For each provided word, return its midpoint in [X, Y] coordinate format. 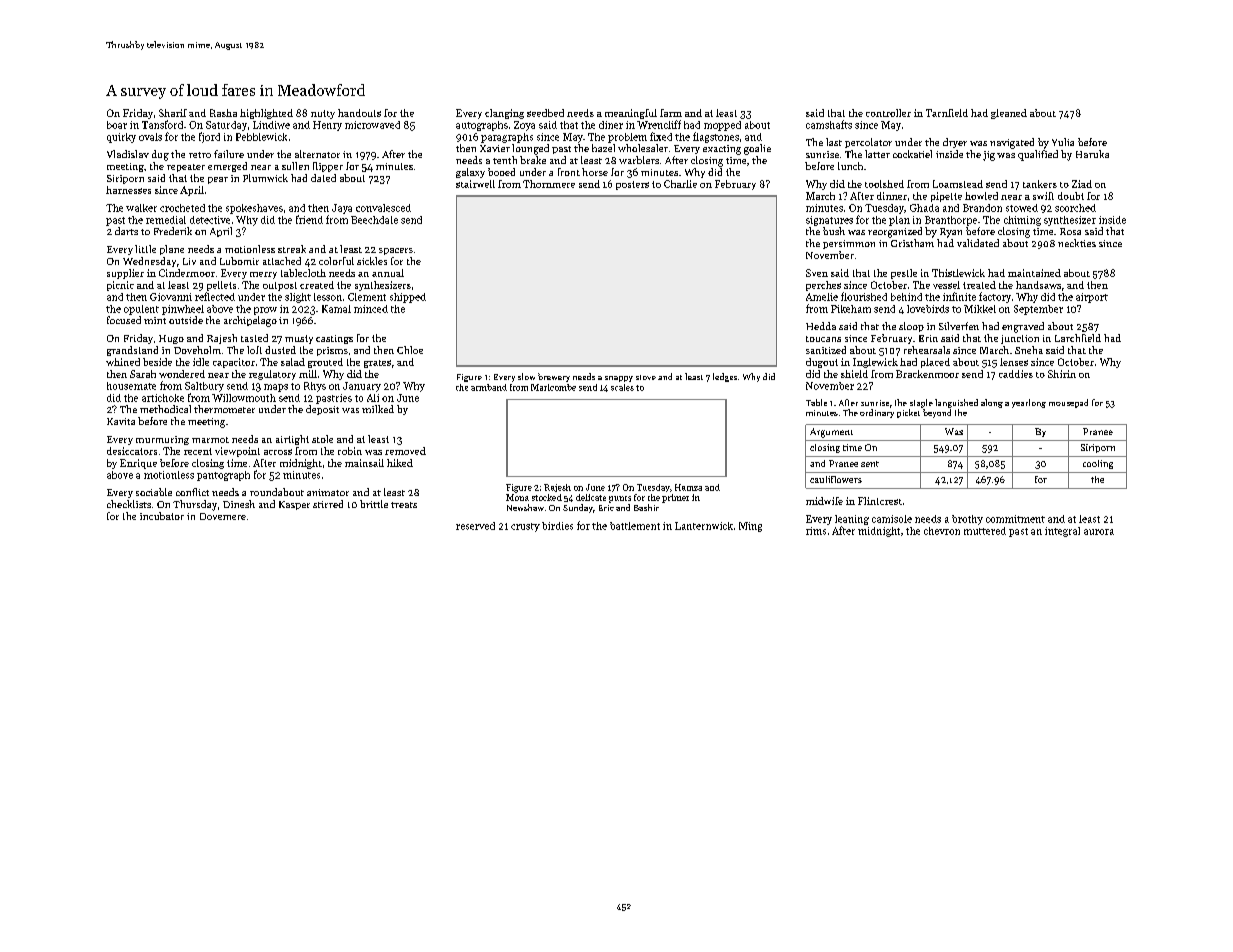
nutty [323, 114]
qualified [1038, 155]
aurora [1099, 532]
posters [632, 185]
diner [611, 125]
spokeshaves [254, 209]
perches [823, 286]
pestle [904, 274]
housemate [131, 386]
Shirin [1062, 374]
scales [622, 387]
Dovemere [223, 516]
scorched [1075, 208]
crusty [525, 527]
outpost [280, 286]
